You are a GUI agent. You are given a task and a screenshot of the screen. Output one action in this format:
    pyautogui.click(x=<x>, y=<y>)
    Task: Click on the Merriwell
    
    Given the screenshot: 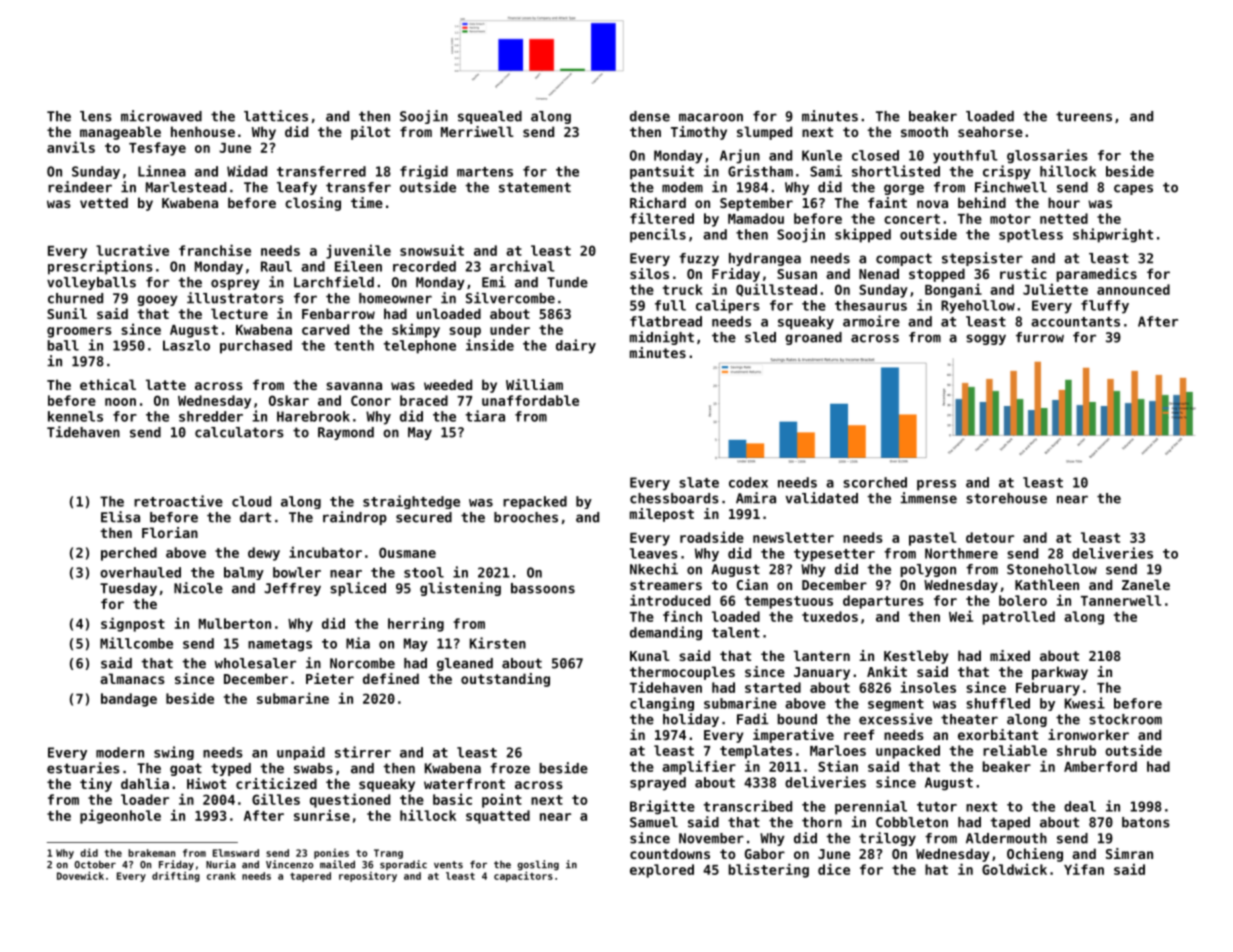 What is the action you would take?
    pyautogui.click(x=477, y=131)
